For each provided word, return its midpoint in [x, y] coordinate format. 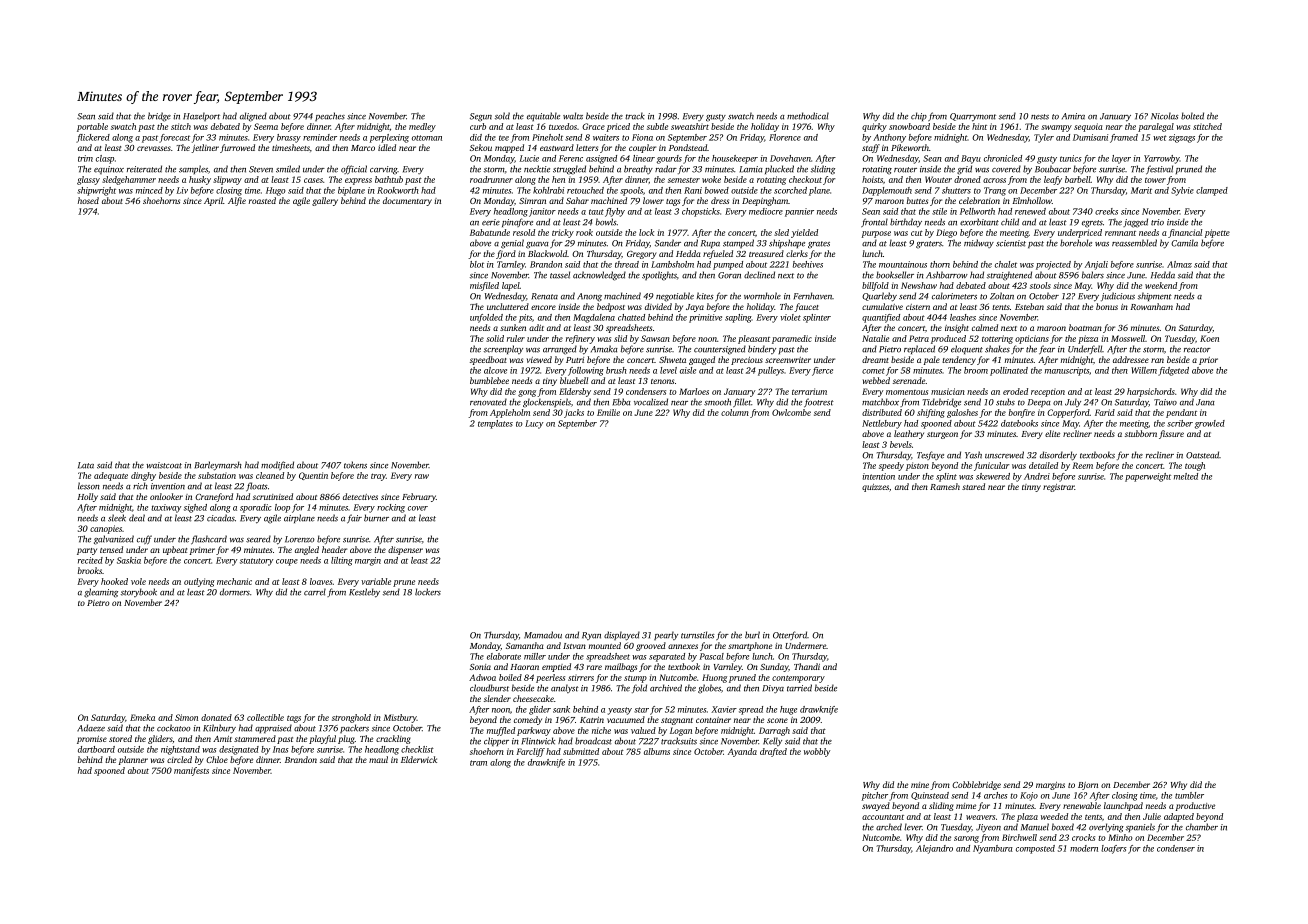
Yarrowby [1162, 159]
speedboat [488, 360]
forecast [174, 138]
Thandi [807, 666]
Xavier [724, 709]
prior [1208, 361]
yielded [804, 233]
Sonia [480, 667]
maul [378, 759]
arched [889, 827]
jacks [574, 413]
